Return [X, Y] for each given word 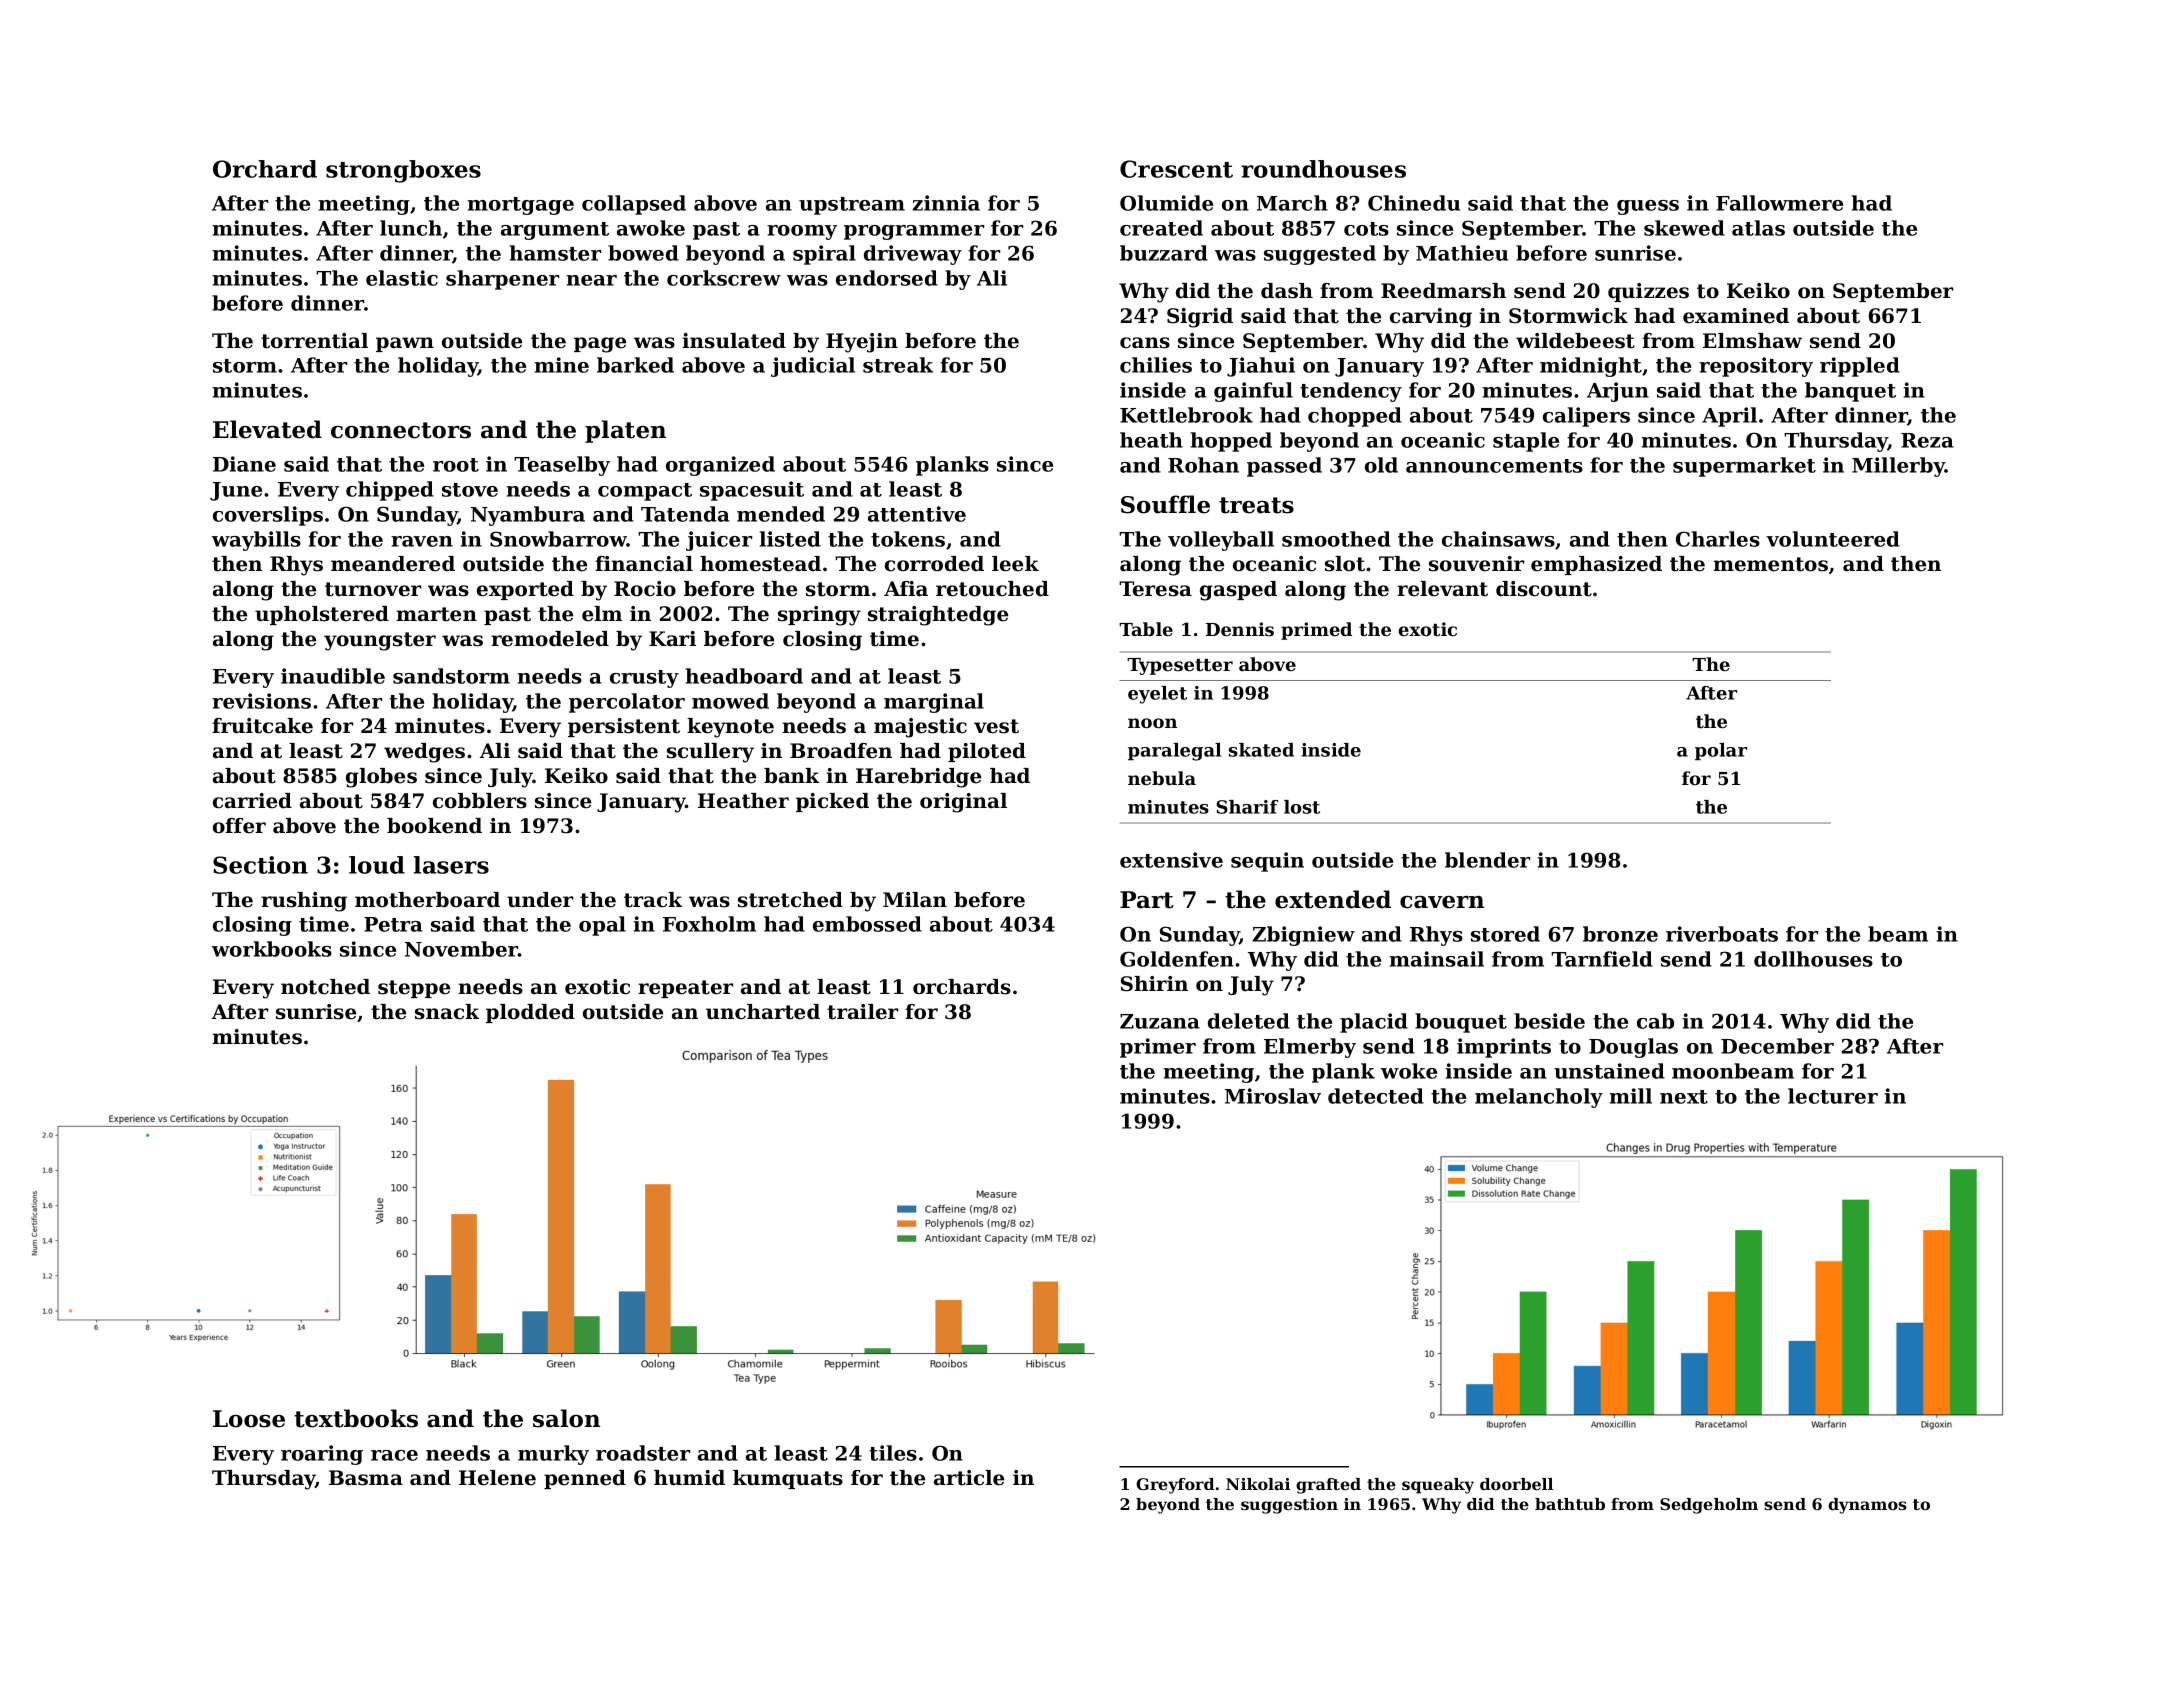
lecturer [1833, 1096]
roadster [643, 1453]
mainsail [1436, 959]
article [969, 1478]
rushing [304, 902]
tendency [1351, 392]
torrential [314, 341]
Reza [1927, 440]
